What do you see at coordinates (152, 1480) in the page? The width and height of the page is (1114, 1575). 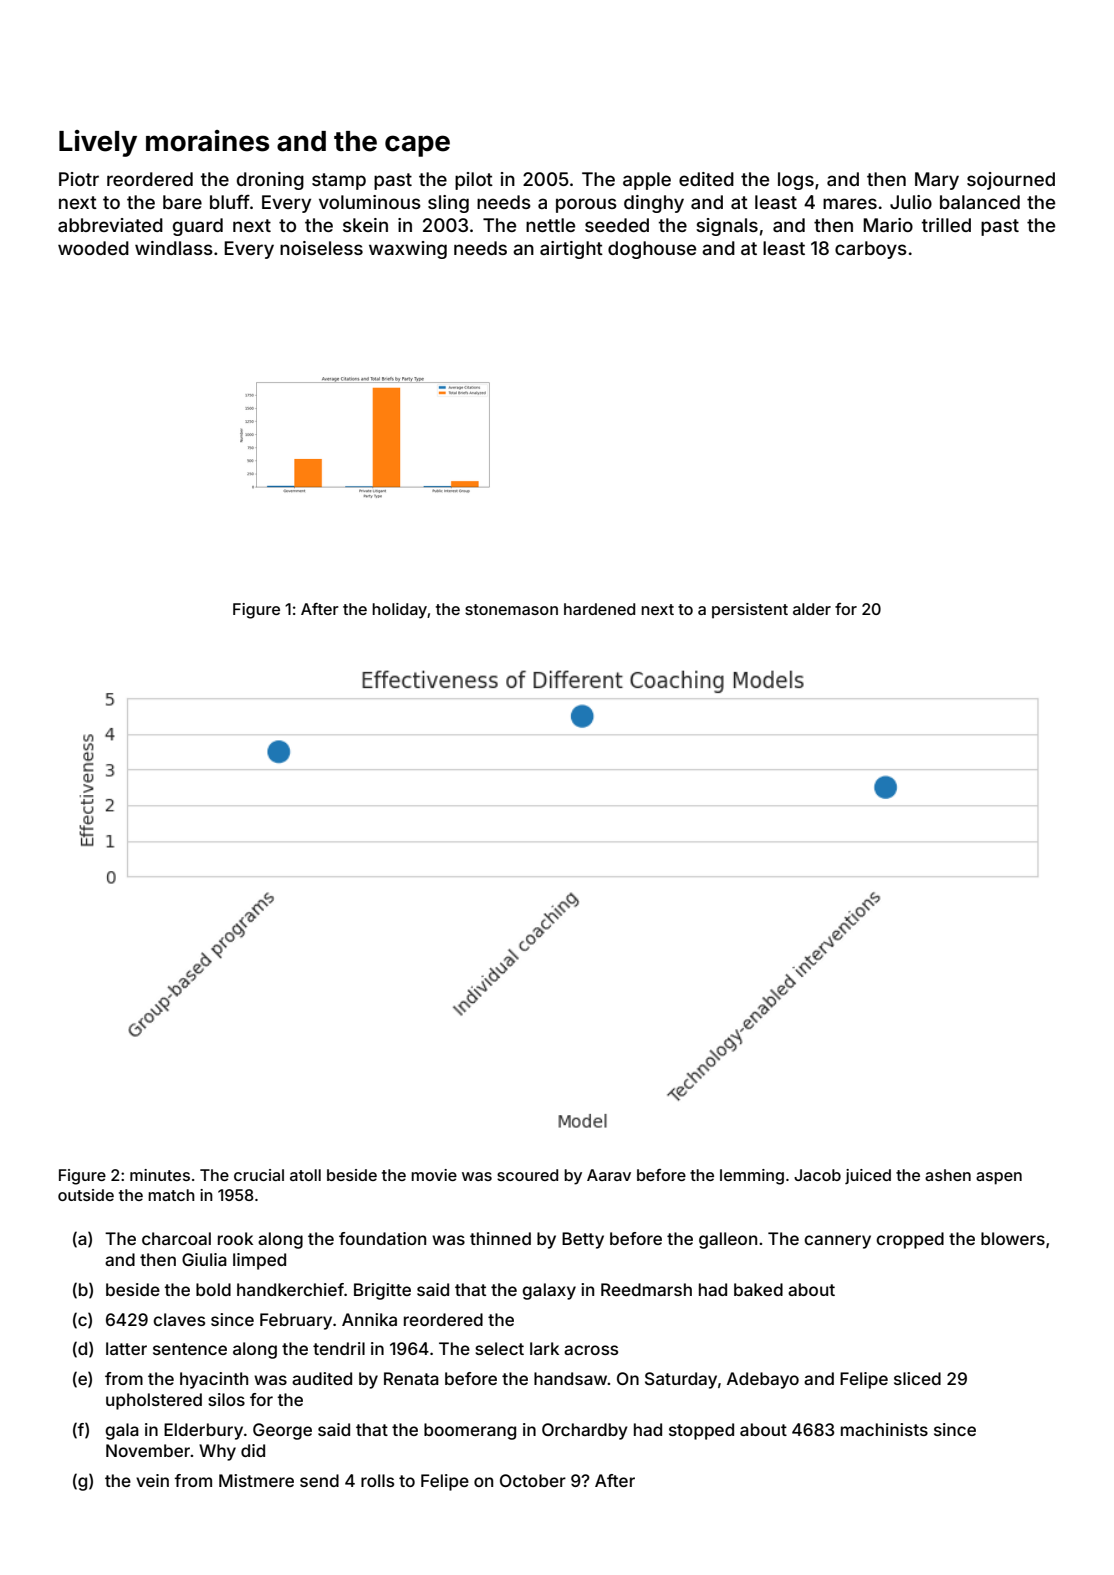 I see `vein` at bounding box center [152, 1480].
